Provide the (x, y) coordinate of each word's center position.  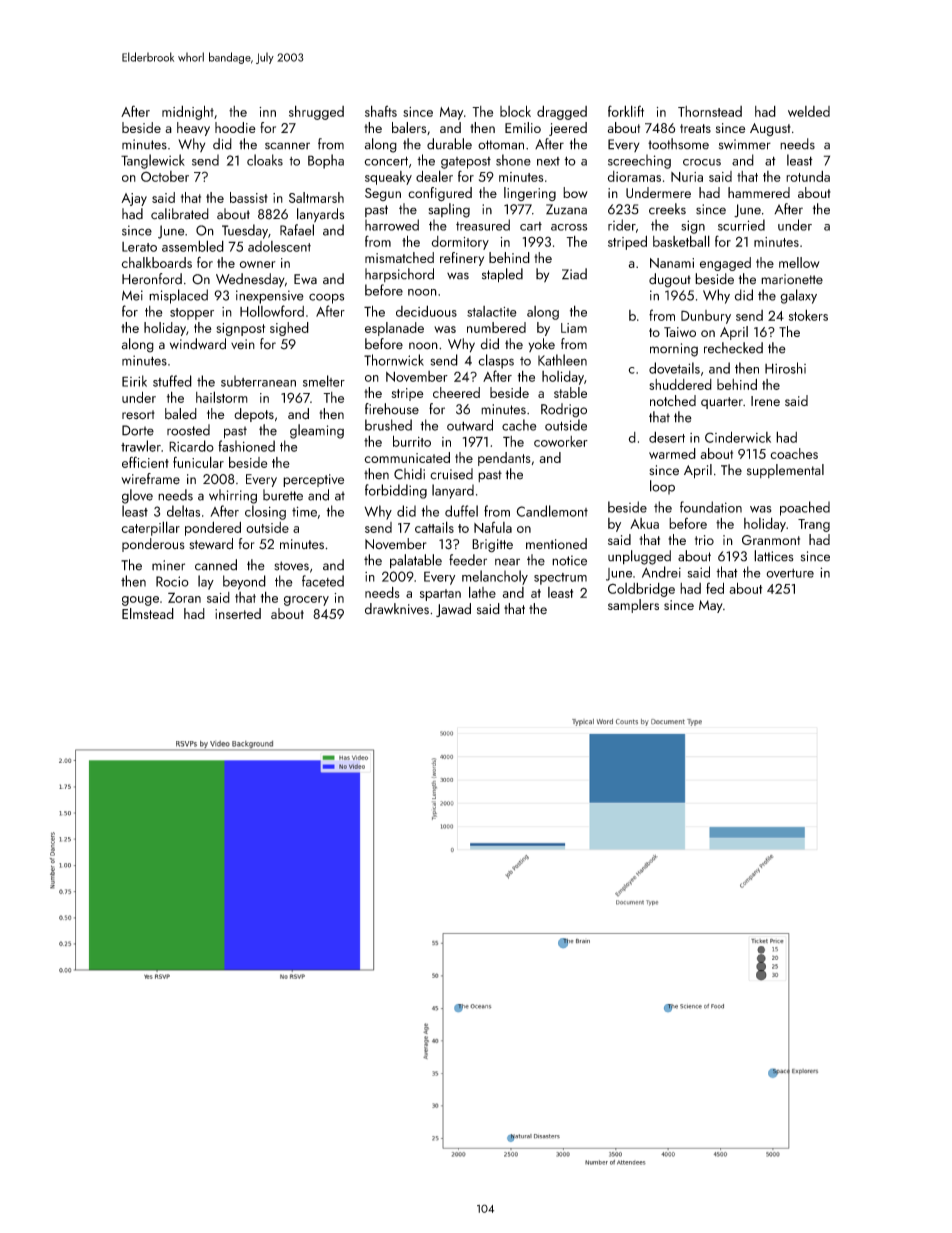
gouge (140, 601)
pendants (504, 459)
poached (805, 508)
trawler (141, 446)
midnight (188, 112)
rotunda (808, 176)
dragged (562, 112)
